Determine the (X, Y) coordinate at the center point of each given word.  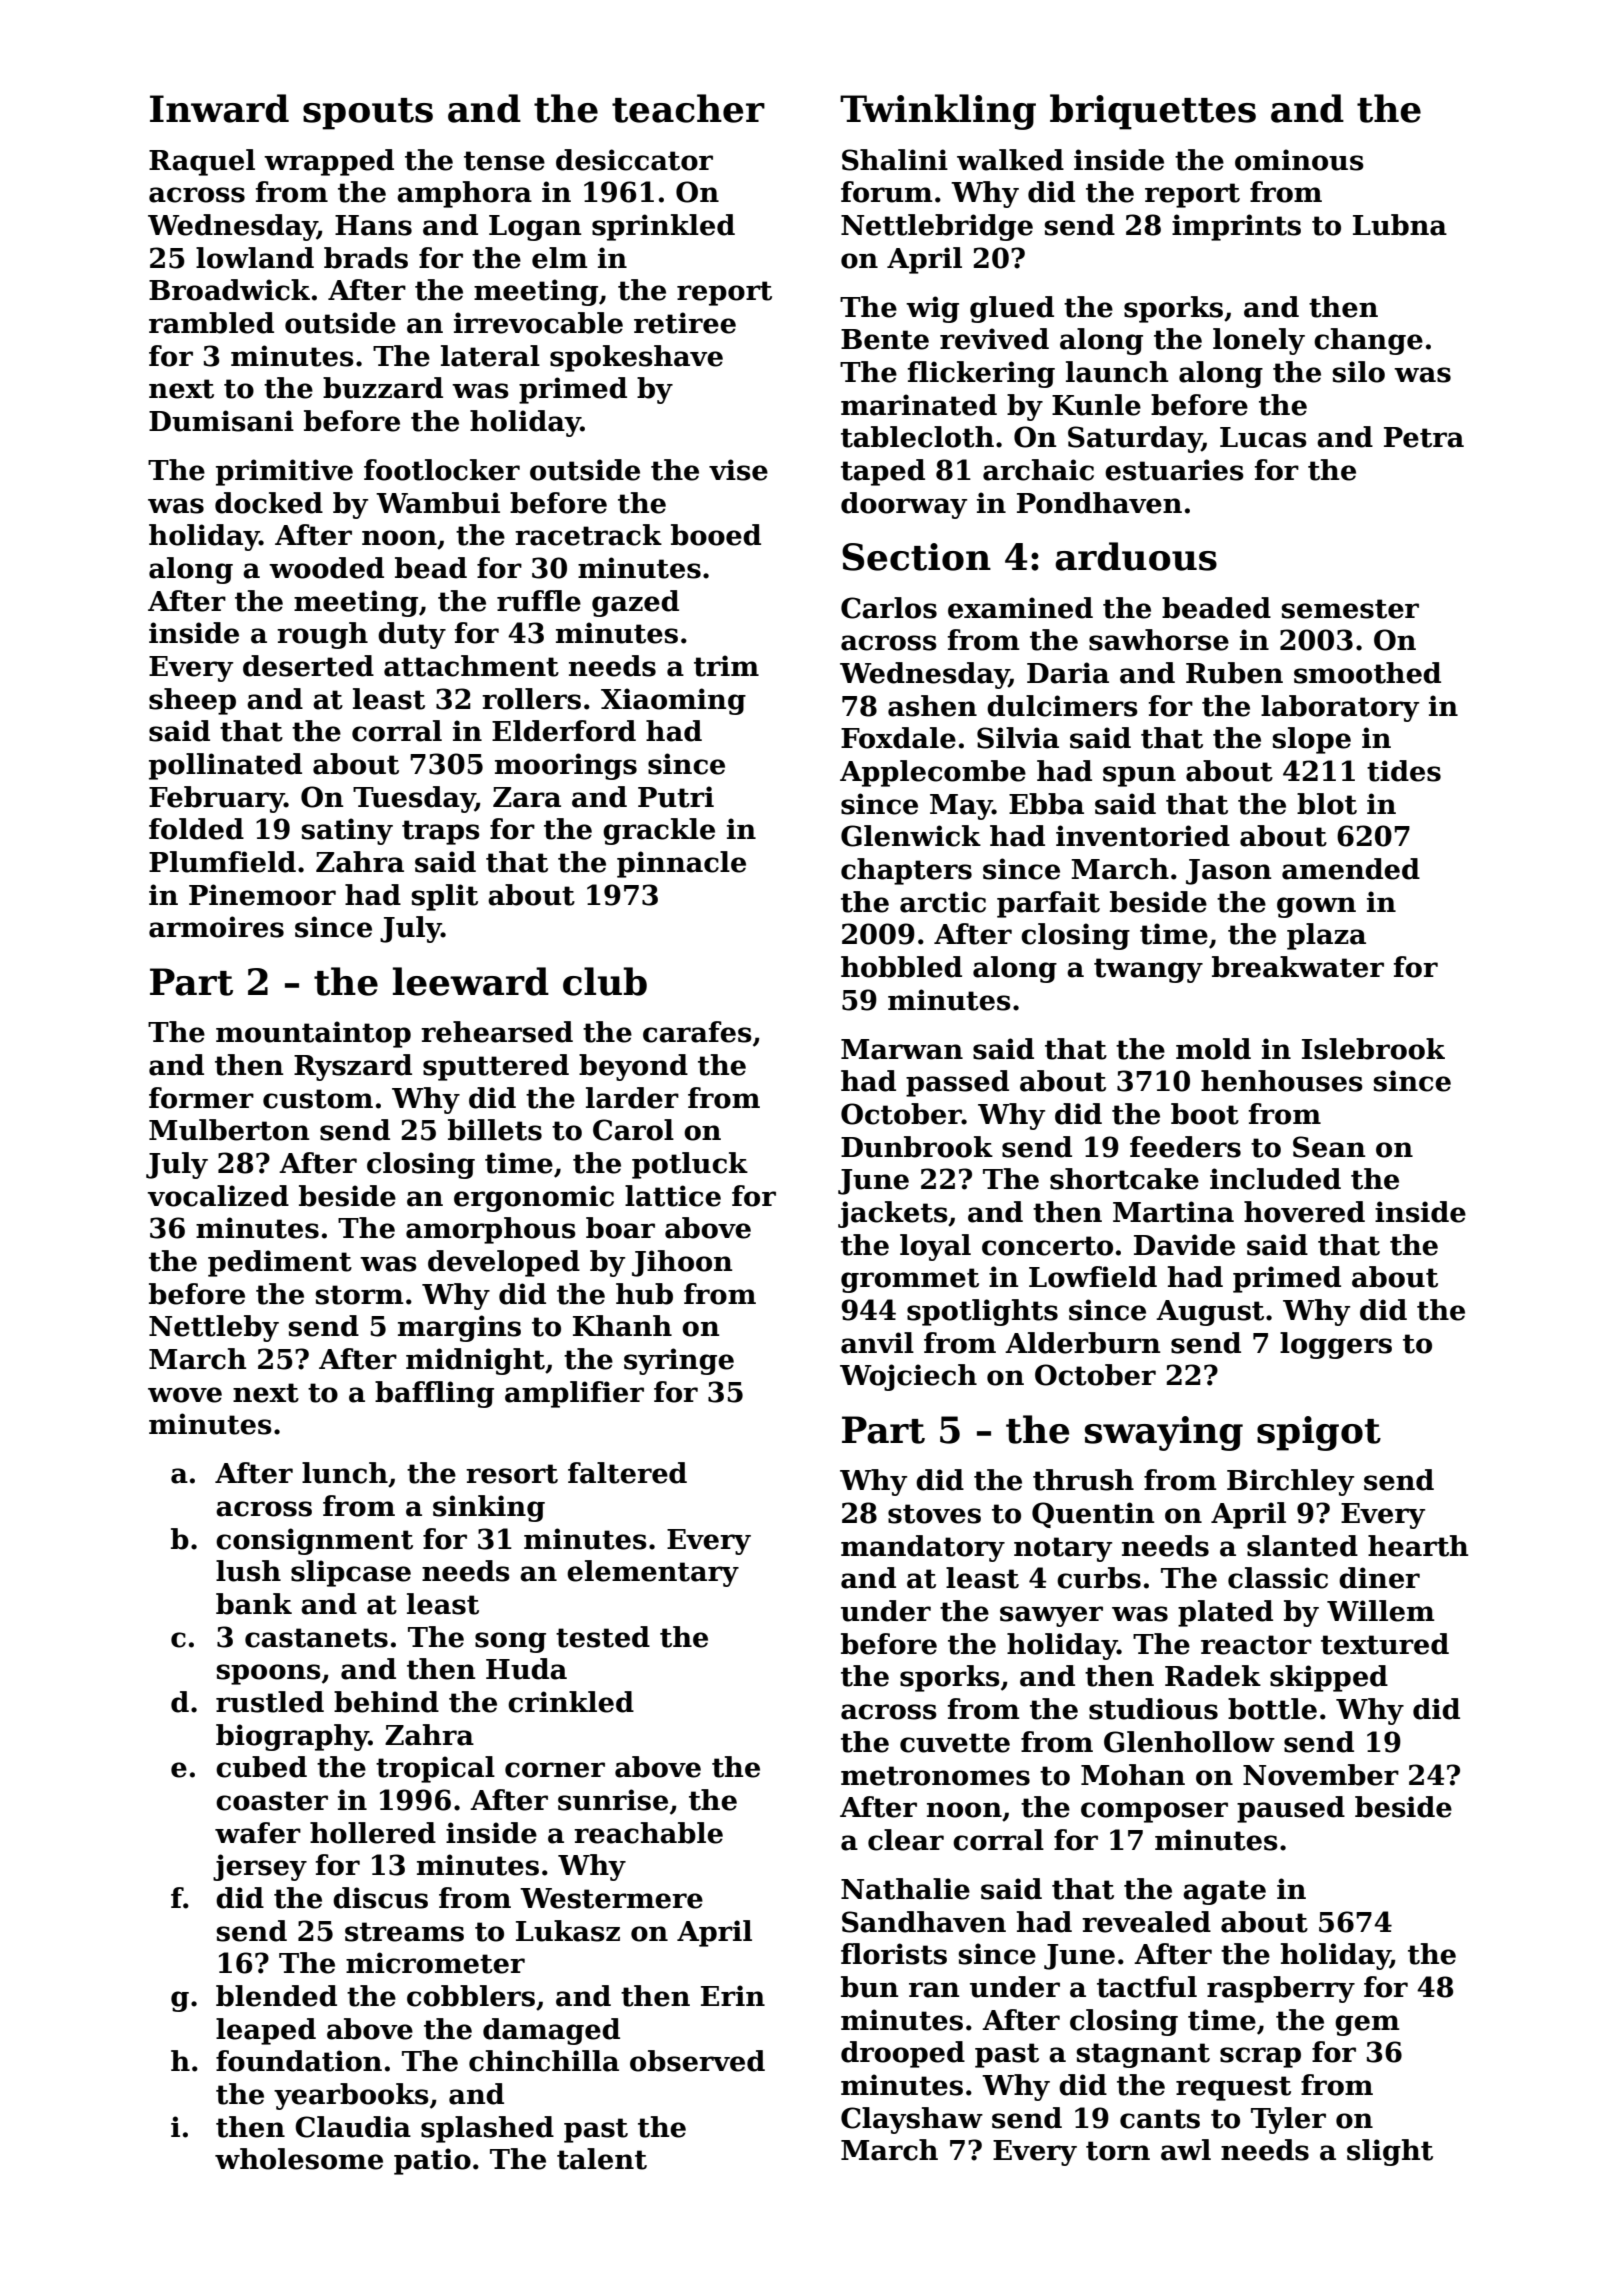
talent (602, 2159)
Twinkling (938, 112)
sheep (192, 701)
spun (1139, 776)
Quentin (1093, 1515)
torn (1118, 2151)
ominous (1299, 160)
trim (726, 666)
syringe (679, 1361)
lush (248, 1571)
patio (432, 2161)
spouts (368, 114)
